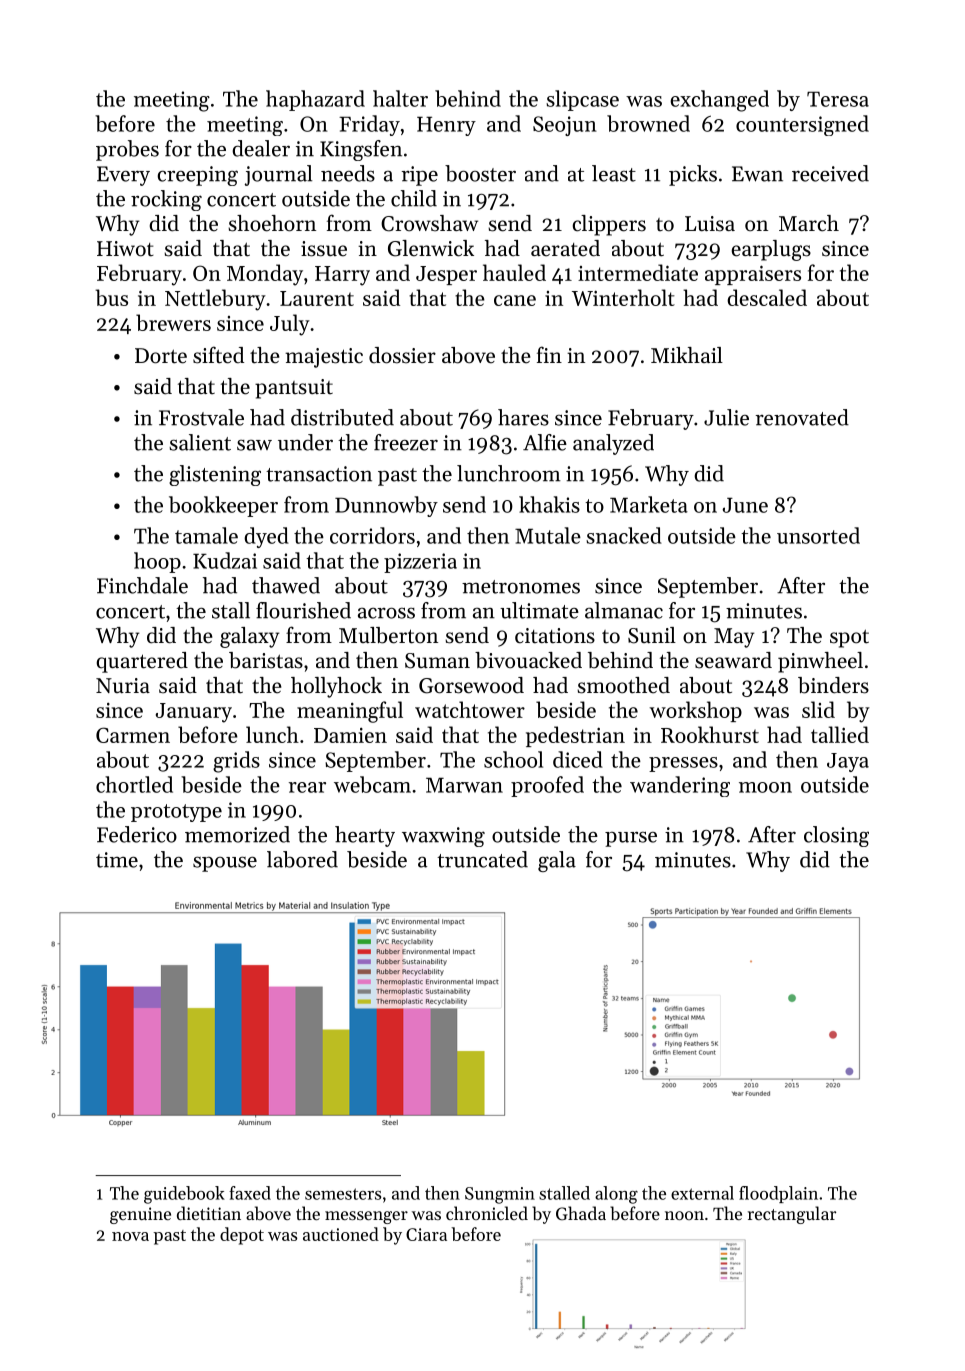  I want to click on truncated, so click(482, 859).
